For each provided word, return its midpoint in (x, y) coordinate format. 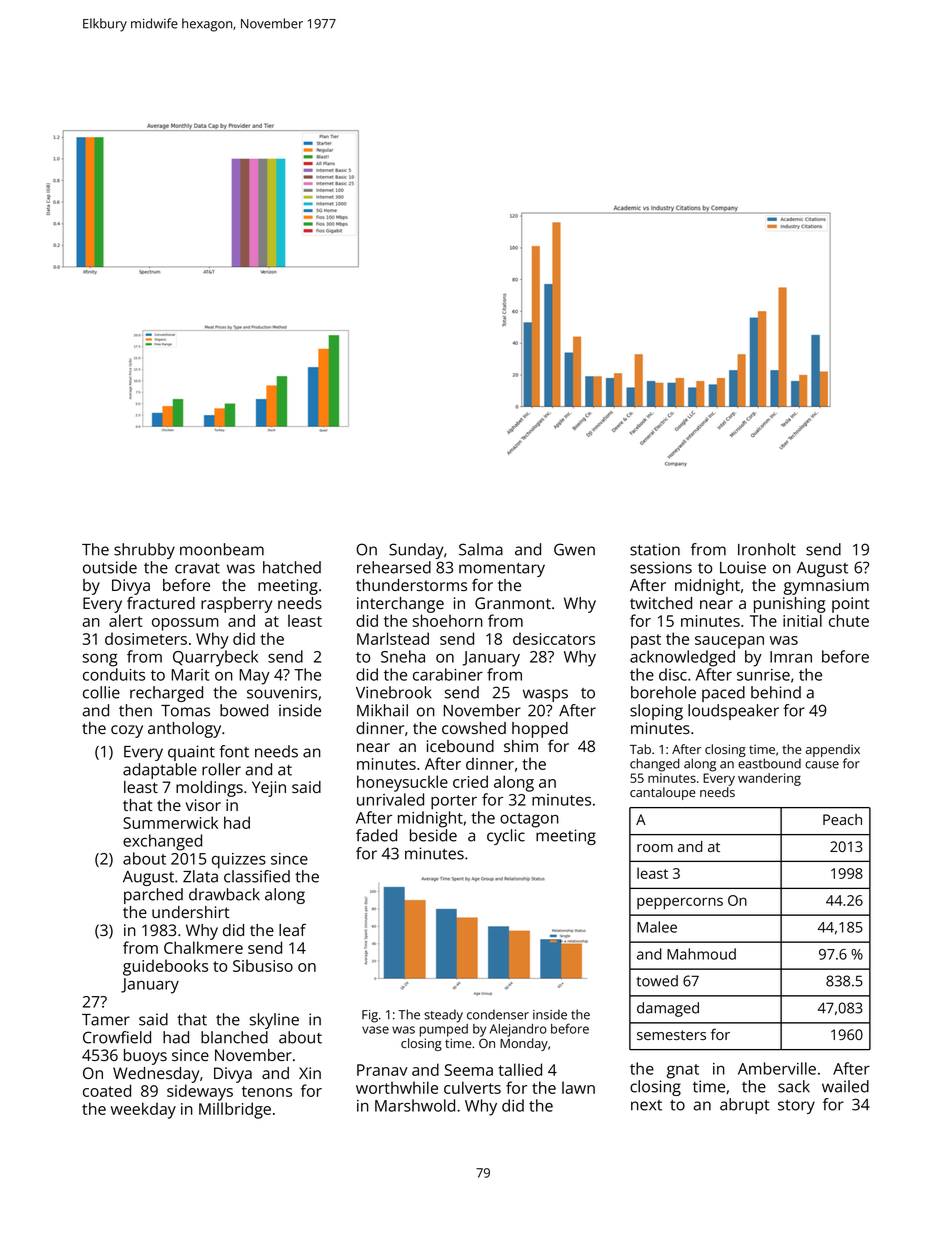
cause (822, 765)
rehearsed (394, 567)
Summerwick (170, 822)
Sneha (403, 656)
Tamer (106, 1020)
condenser (498, 1014)
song (100, 660)
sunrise (763, 675)
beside (433, 835)
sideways (200, 1092)
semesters (671, 1035)
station (655, 549)
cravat (197, 568)
